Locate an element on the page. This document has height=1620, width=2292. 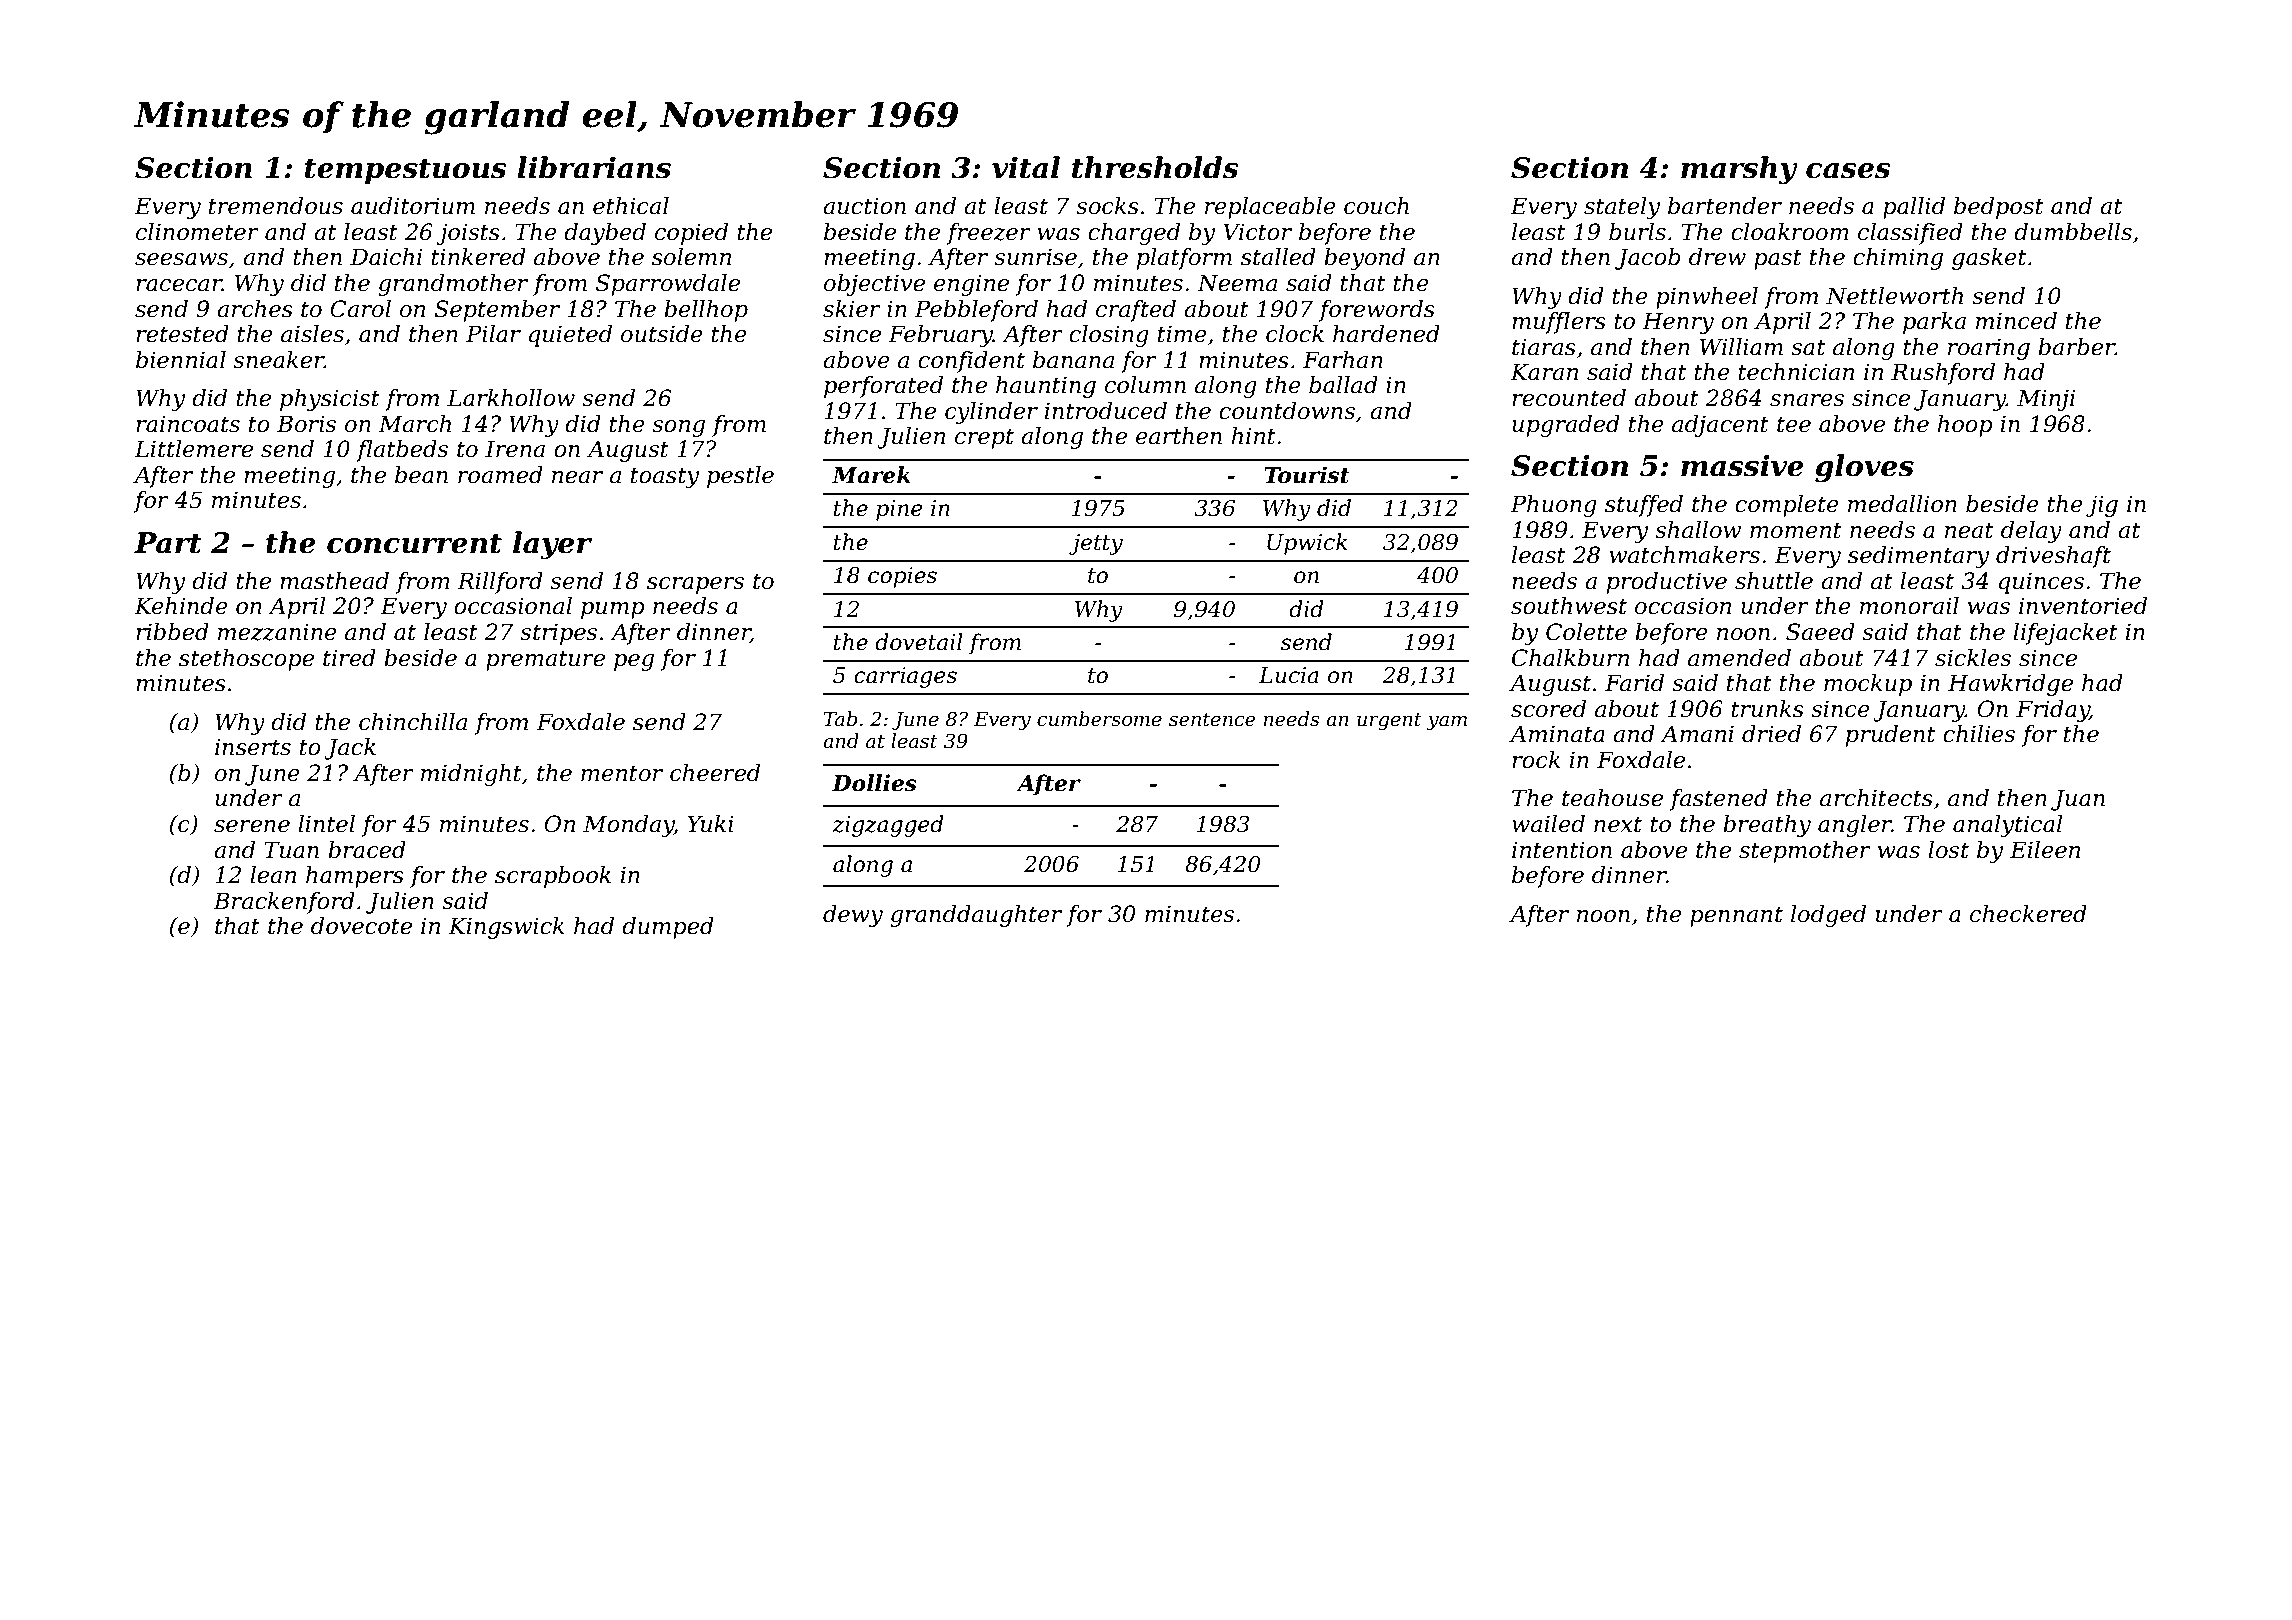
Rillford is located at coordinates (500, 583).
